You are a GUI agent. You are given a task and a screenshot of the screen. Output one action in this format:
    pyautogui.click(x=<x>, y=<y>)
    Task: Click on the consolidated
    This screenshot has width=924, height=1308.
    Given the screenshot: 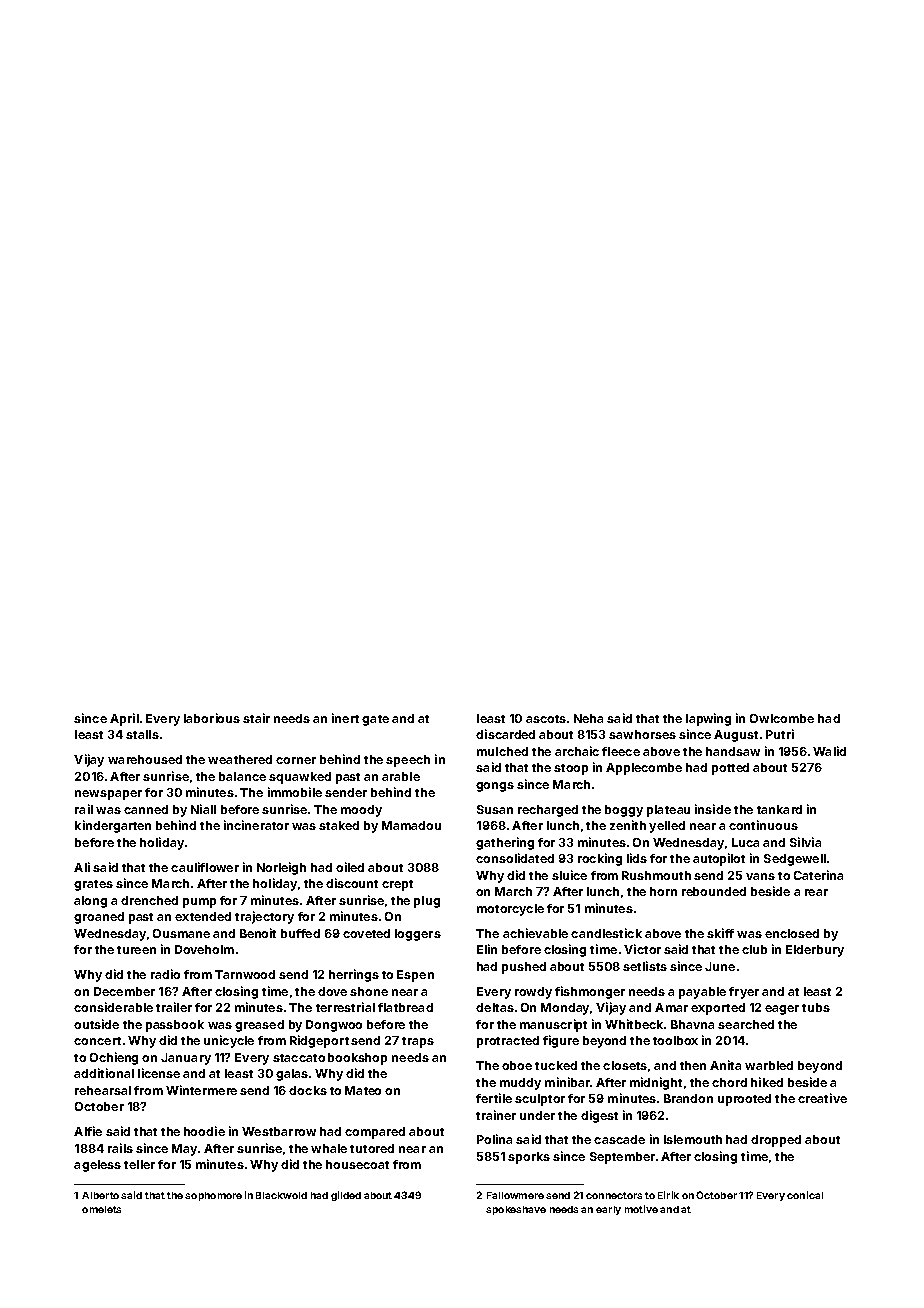 What is the action you would take?
    pyautogui.click(x=515, y=858)
